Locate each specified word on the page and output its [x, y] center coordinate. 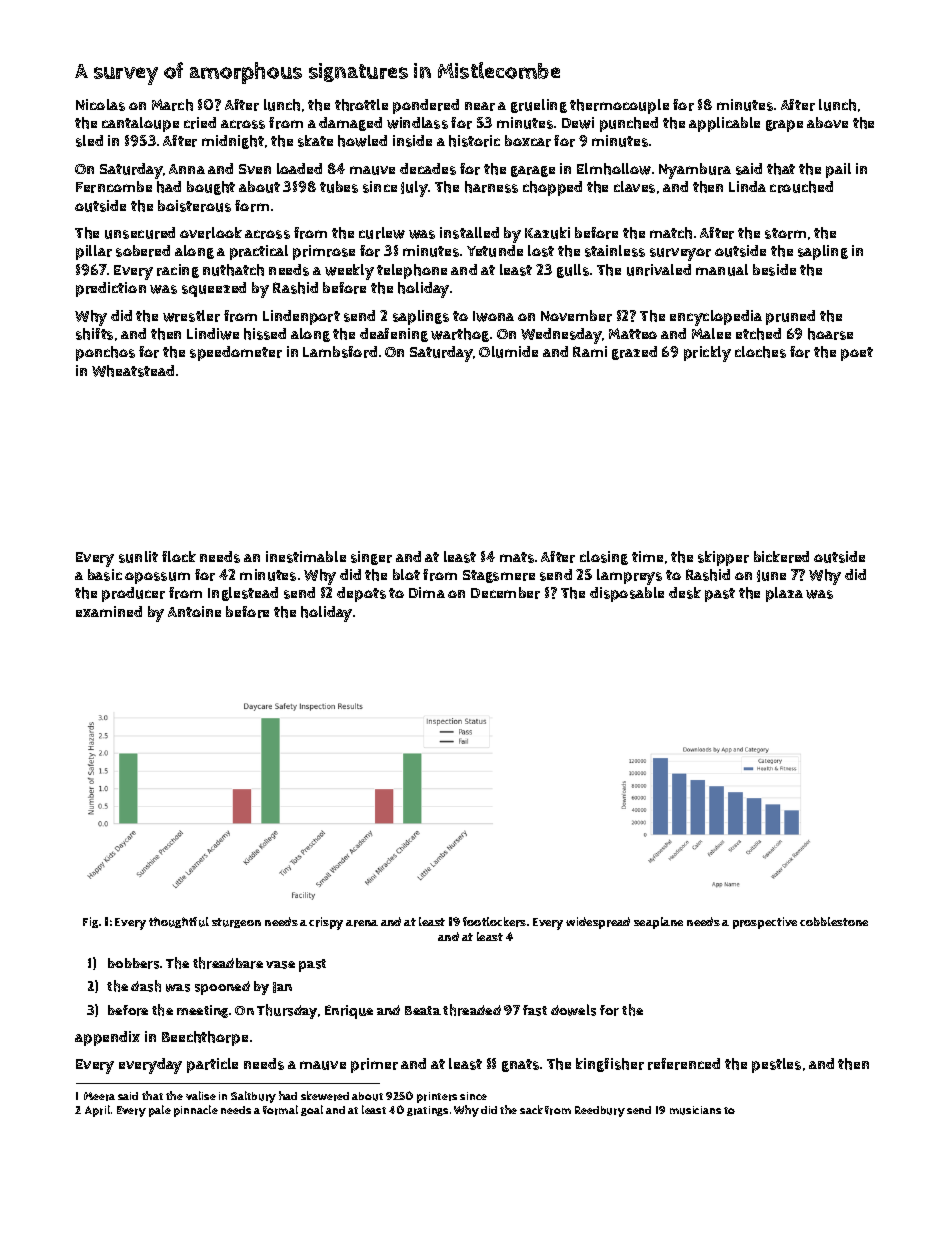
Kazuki [547, 233]
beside [774, 270]
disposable [627, 594]
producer [133, 594]
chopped [552, 188]
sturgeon [236, 923]
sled [89, 141]
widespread [598, 923]
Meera [99, 1096]
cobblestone [834, 921]
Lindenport [301, 317]
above [827, 122]
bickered [781, 557]
